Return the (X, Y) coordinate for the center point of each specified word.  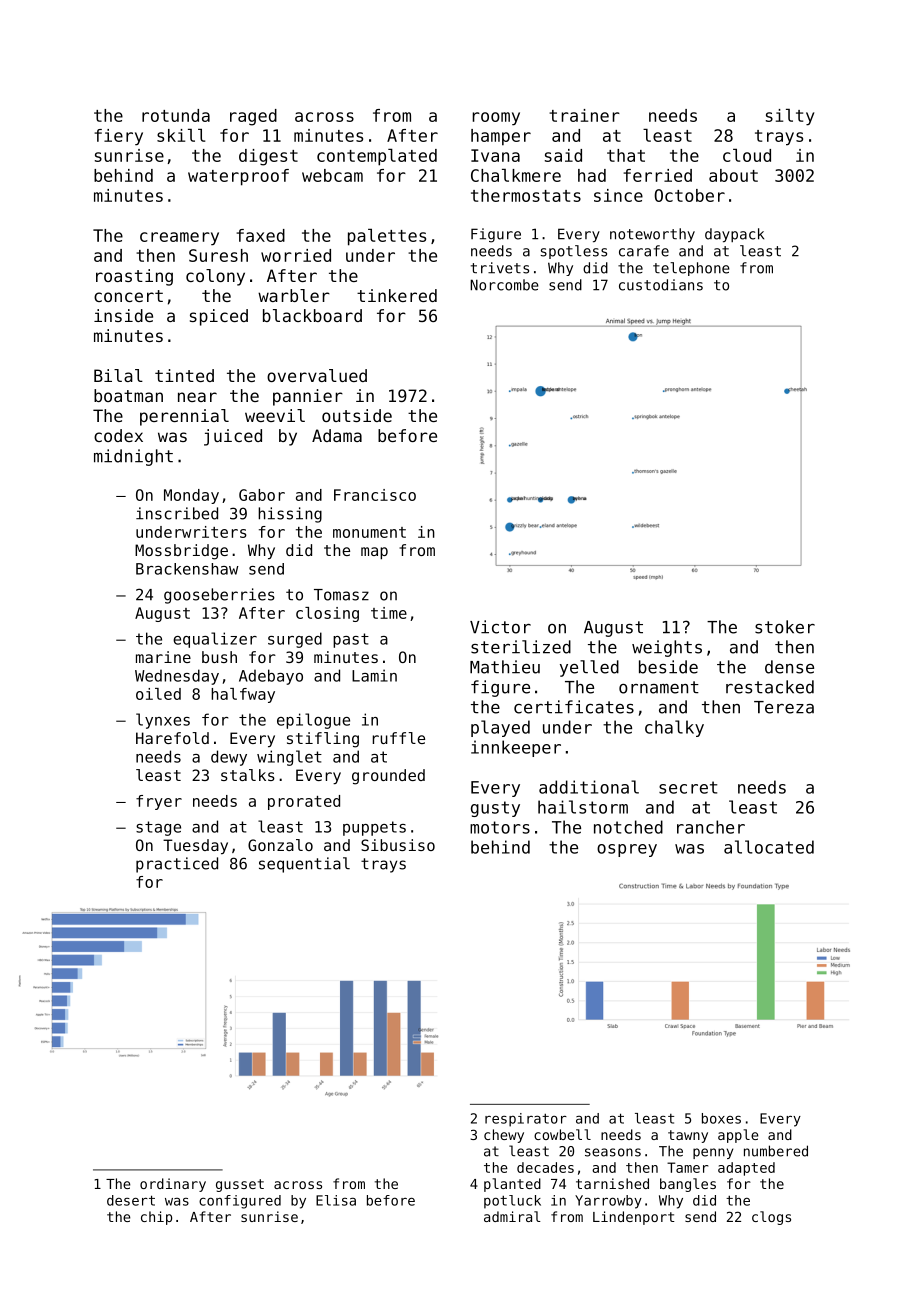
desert (131, 1200)
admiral (512, 1216)
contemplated (377, 157)
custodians (661, 285)
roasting (134, 277)
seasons (613, 1152)
